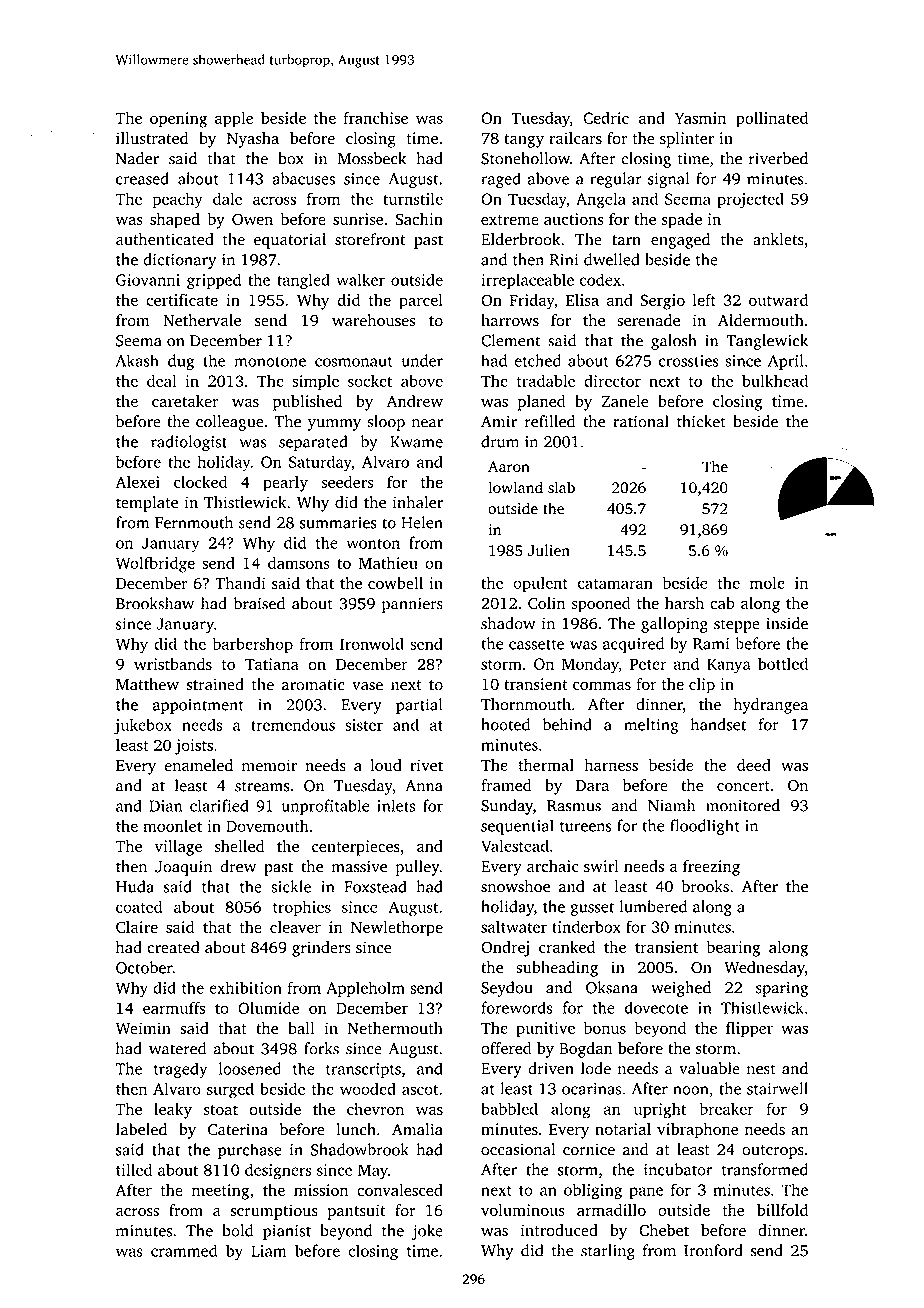  I want to click on cranked, so click(567, 947).
